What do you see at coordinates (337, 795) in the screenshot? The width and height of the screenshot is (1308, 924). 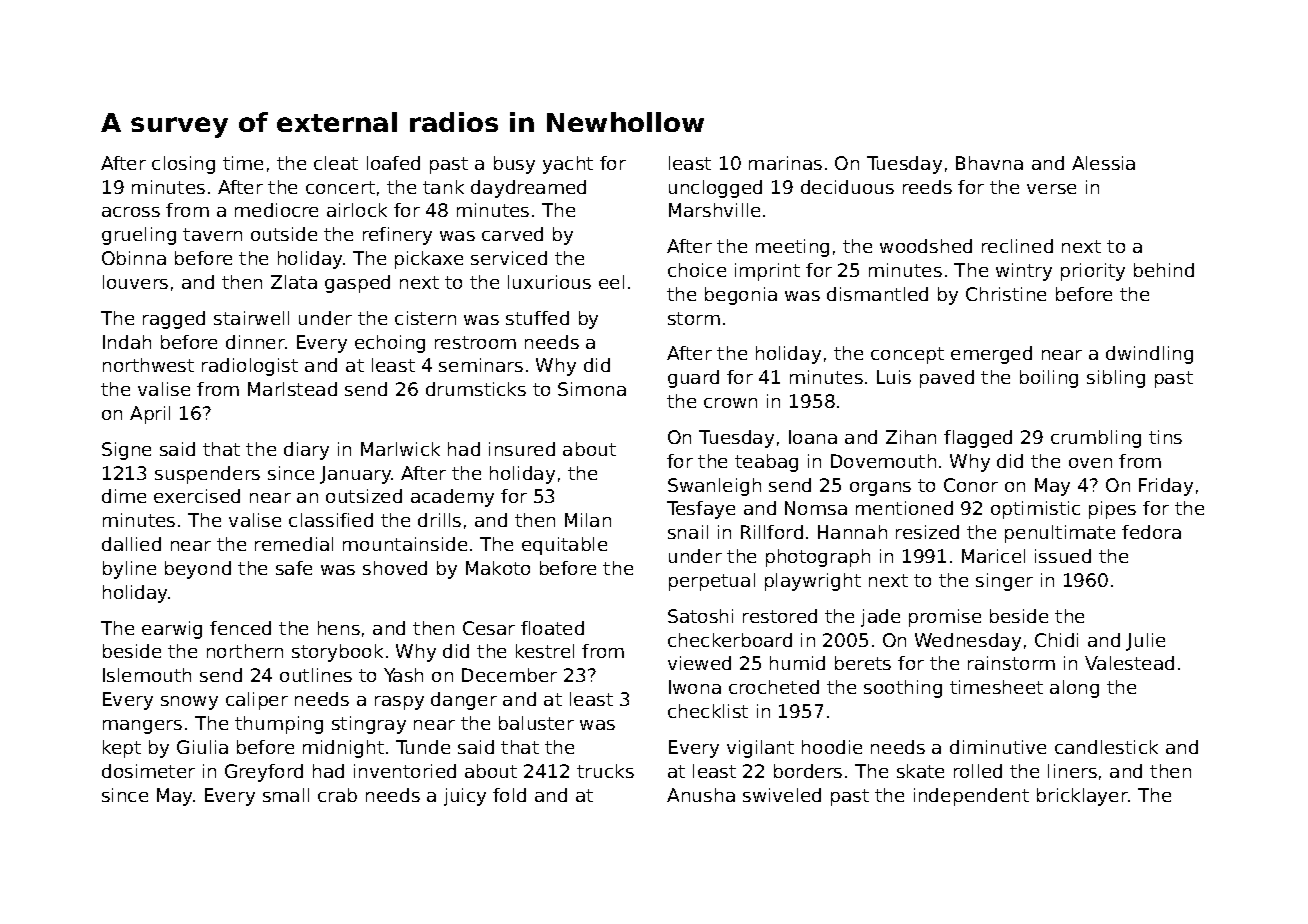 I see `crab` at bounding box center [337, 795].
